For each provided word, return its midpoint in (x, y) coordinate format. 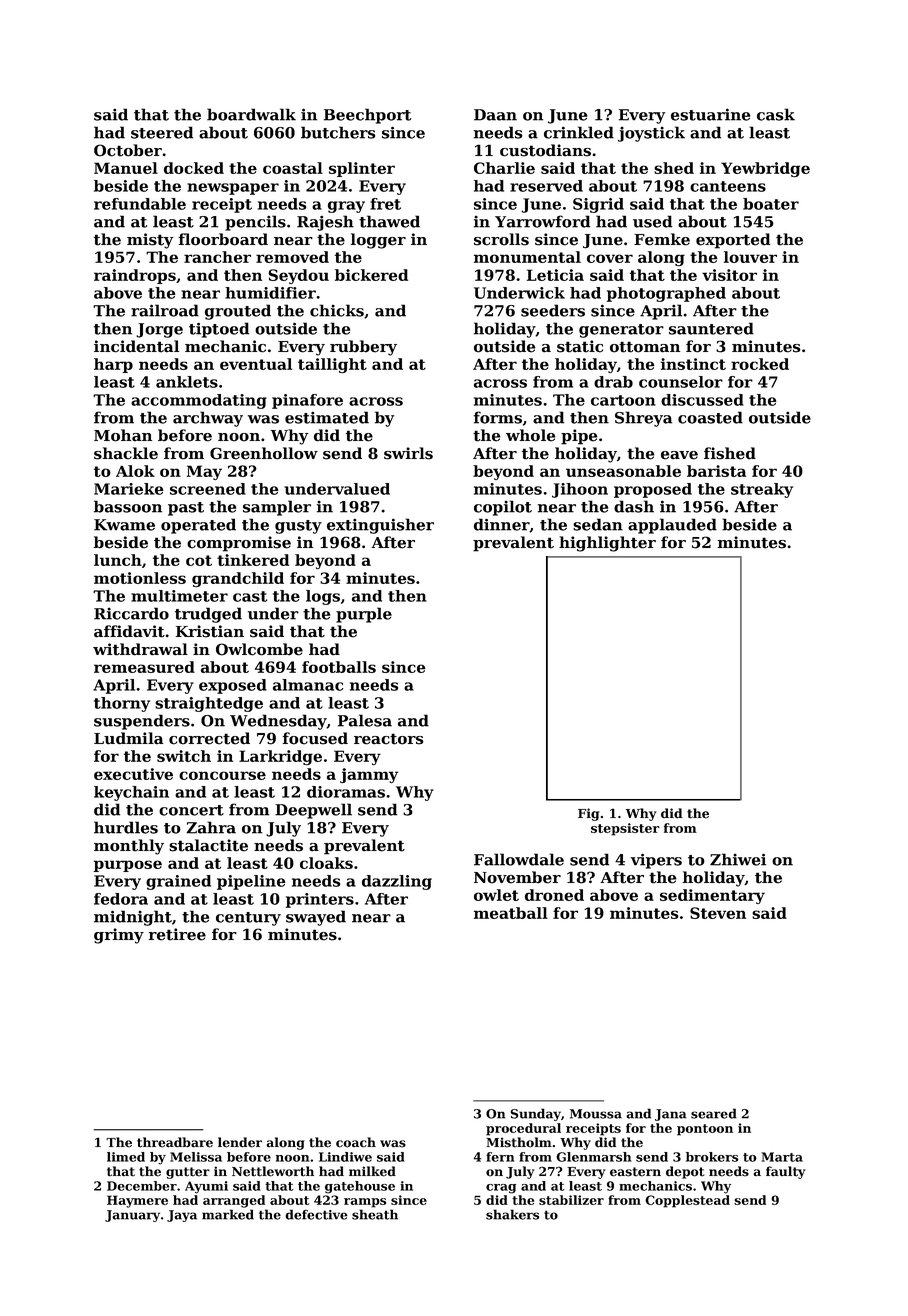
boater (771, 204)
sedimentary (712, 896)
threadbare (175, 1142)
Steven (718, 913)
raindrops (135, 276)
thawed (389, 221)
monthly (129, 847)
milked (372, 1171)
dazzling (397, 882)
